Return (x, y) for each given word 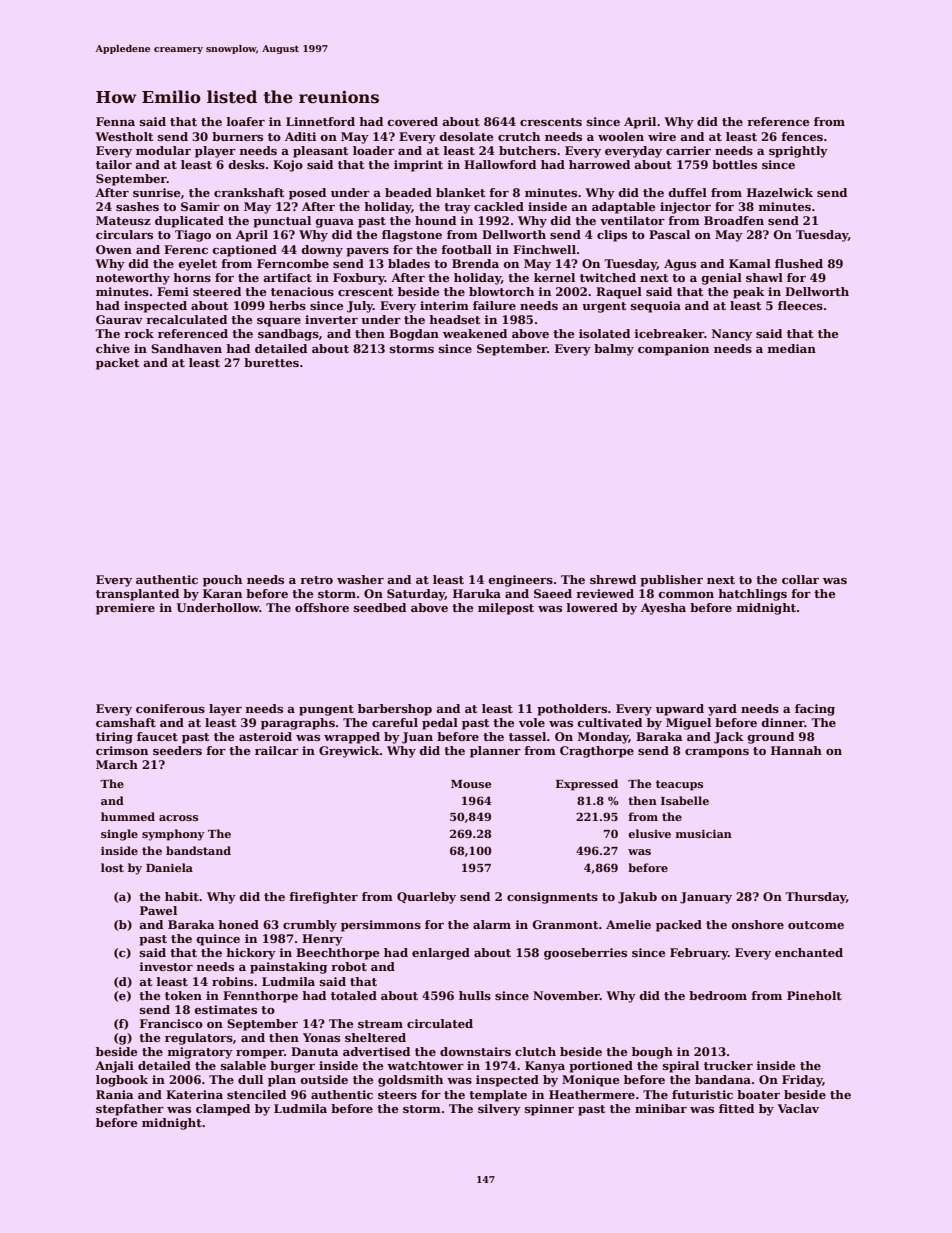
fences (802, 136)
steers (397, 1095)
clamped (223, 1110)
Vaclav (798, 1108)
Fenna (115, 121)
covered (413, 121)
